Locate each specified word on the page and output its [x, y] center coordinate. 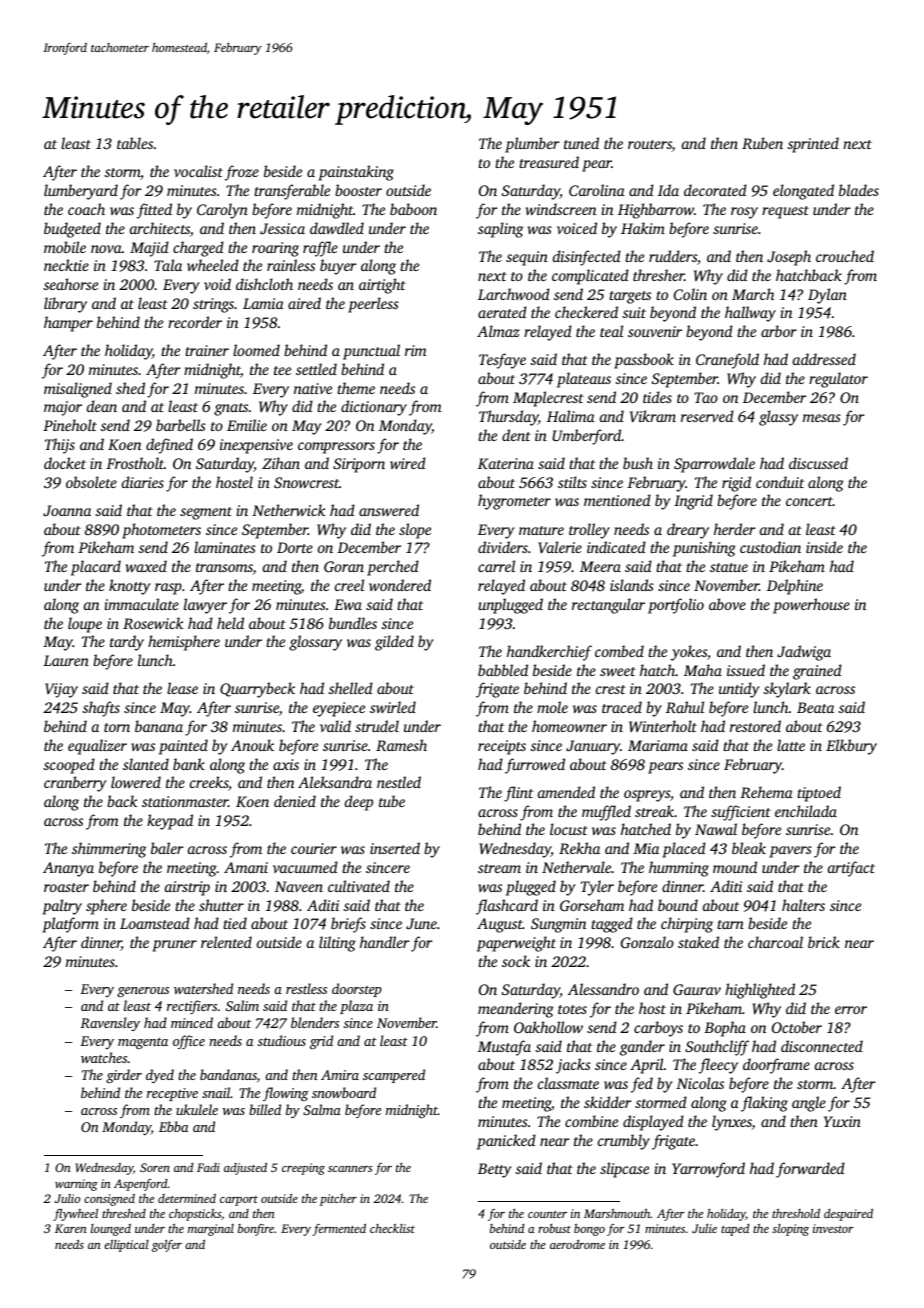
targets [630, 297]
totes [572, 1009]
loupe [85, 625]
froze [242, 173]
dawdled [337, 228]
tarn [730, 924]
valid [335, 726]
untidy [739, 690]
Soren [155, 1167]
